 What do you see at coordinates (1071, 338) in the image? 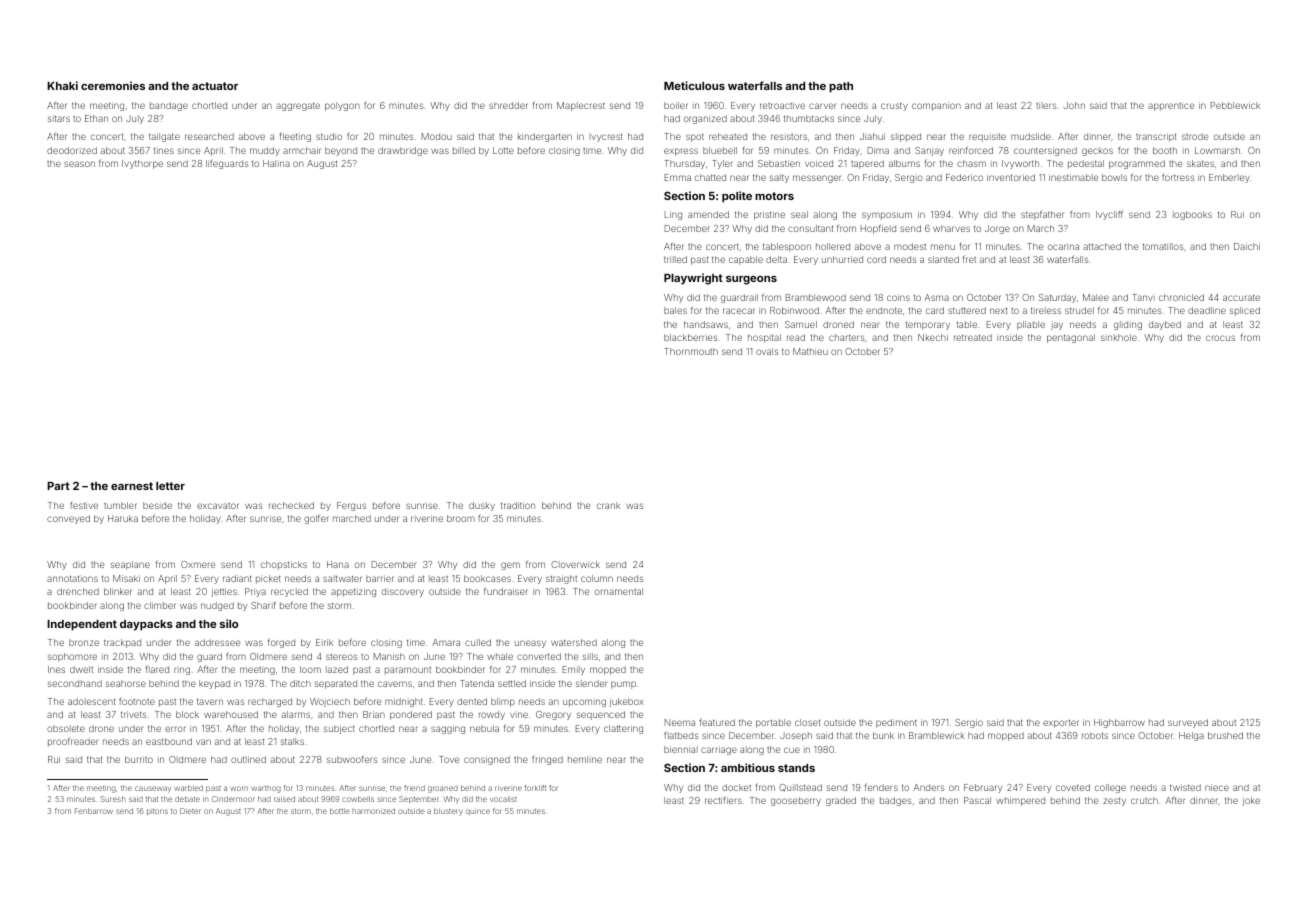
I see `pentagonal` at bounding box center [1071, 338].
